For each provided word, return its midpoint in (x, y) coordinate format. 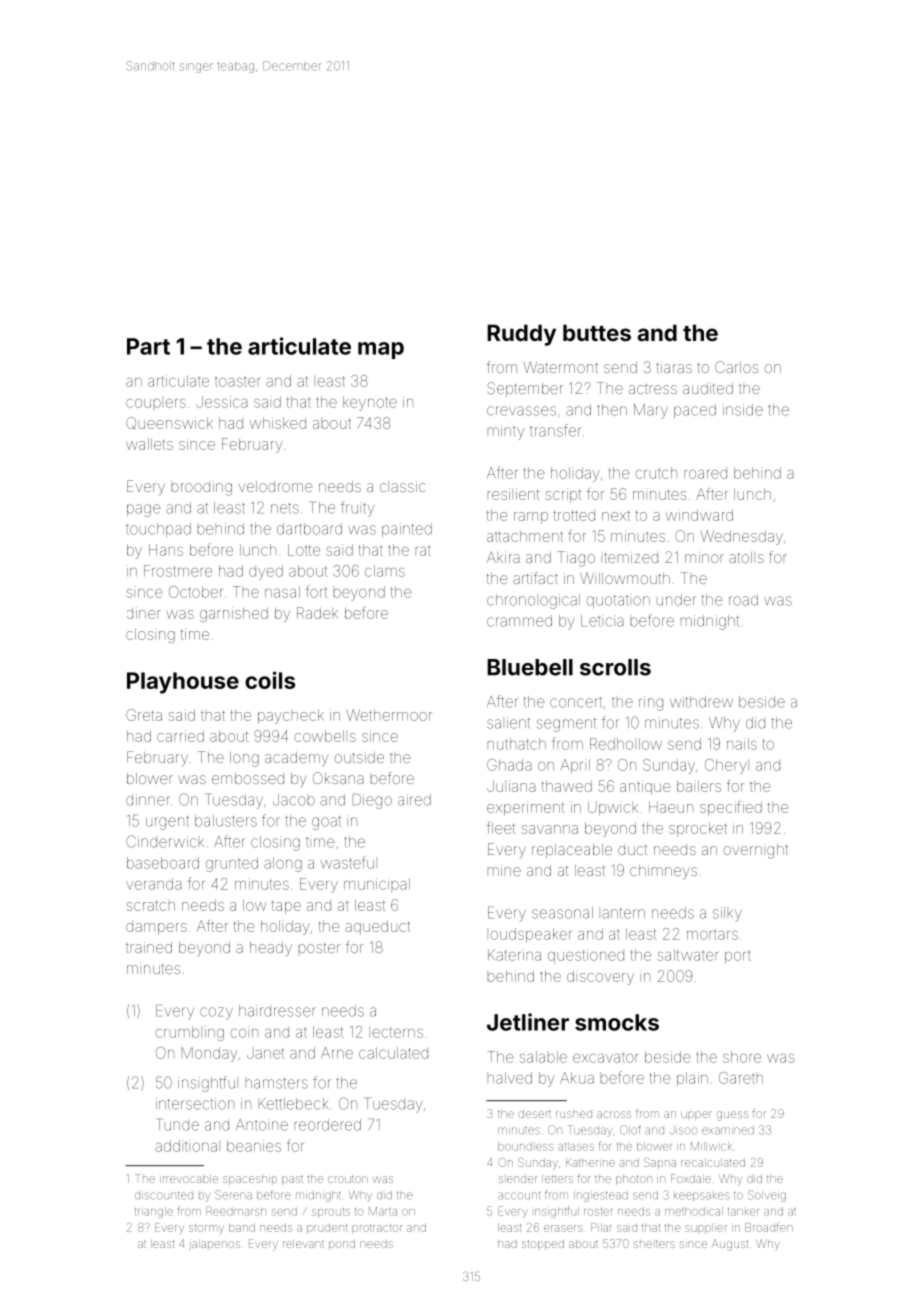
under (676, 600)
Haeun (671, 807)
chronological (533, 601)
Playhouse (183, 683)
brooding (202, 488)
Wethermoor (389, 715)
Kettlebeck (293, 1104)
